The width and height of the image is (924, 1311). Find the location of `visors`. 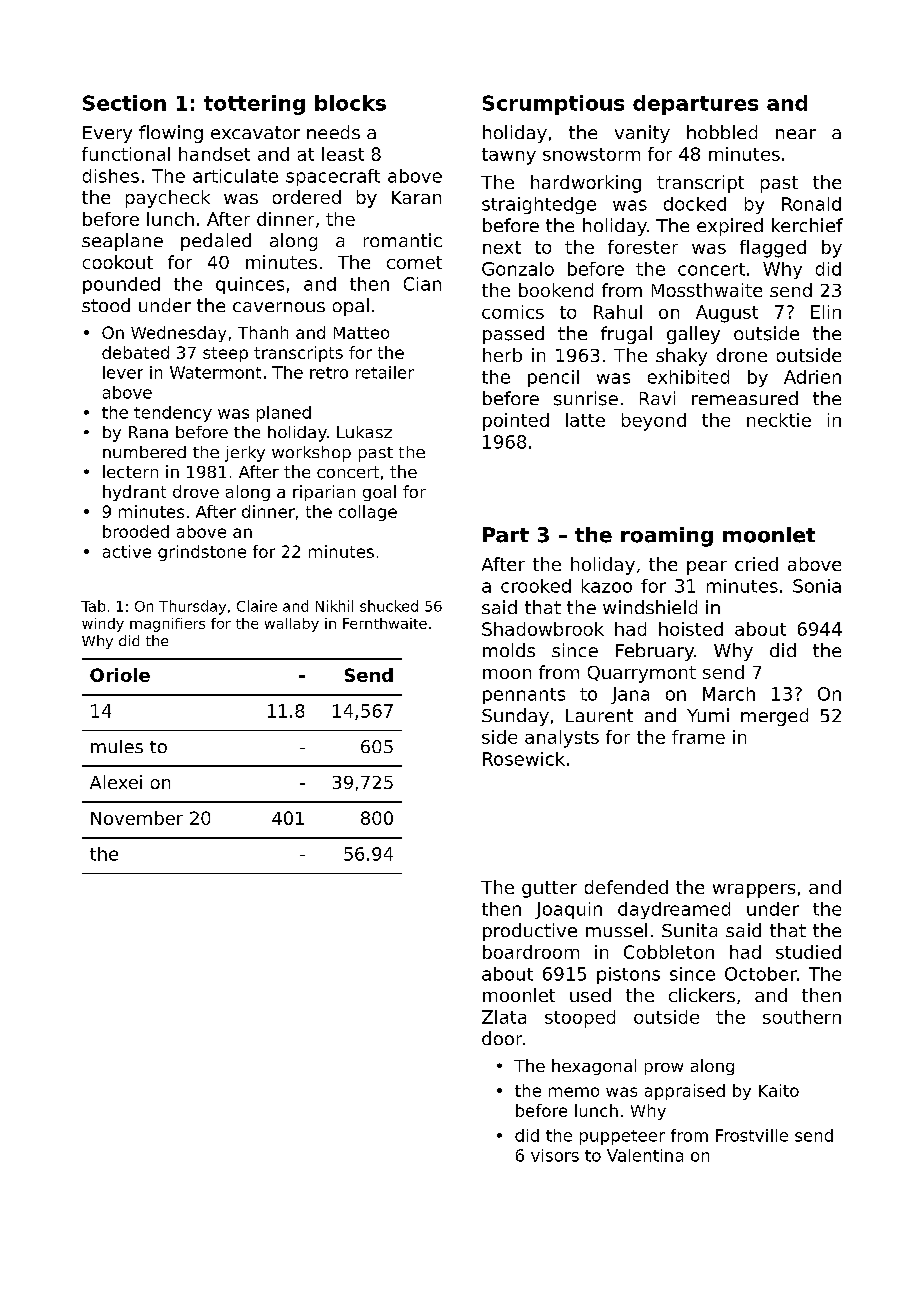

visors is located at coordinates (555, 1155).
